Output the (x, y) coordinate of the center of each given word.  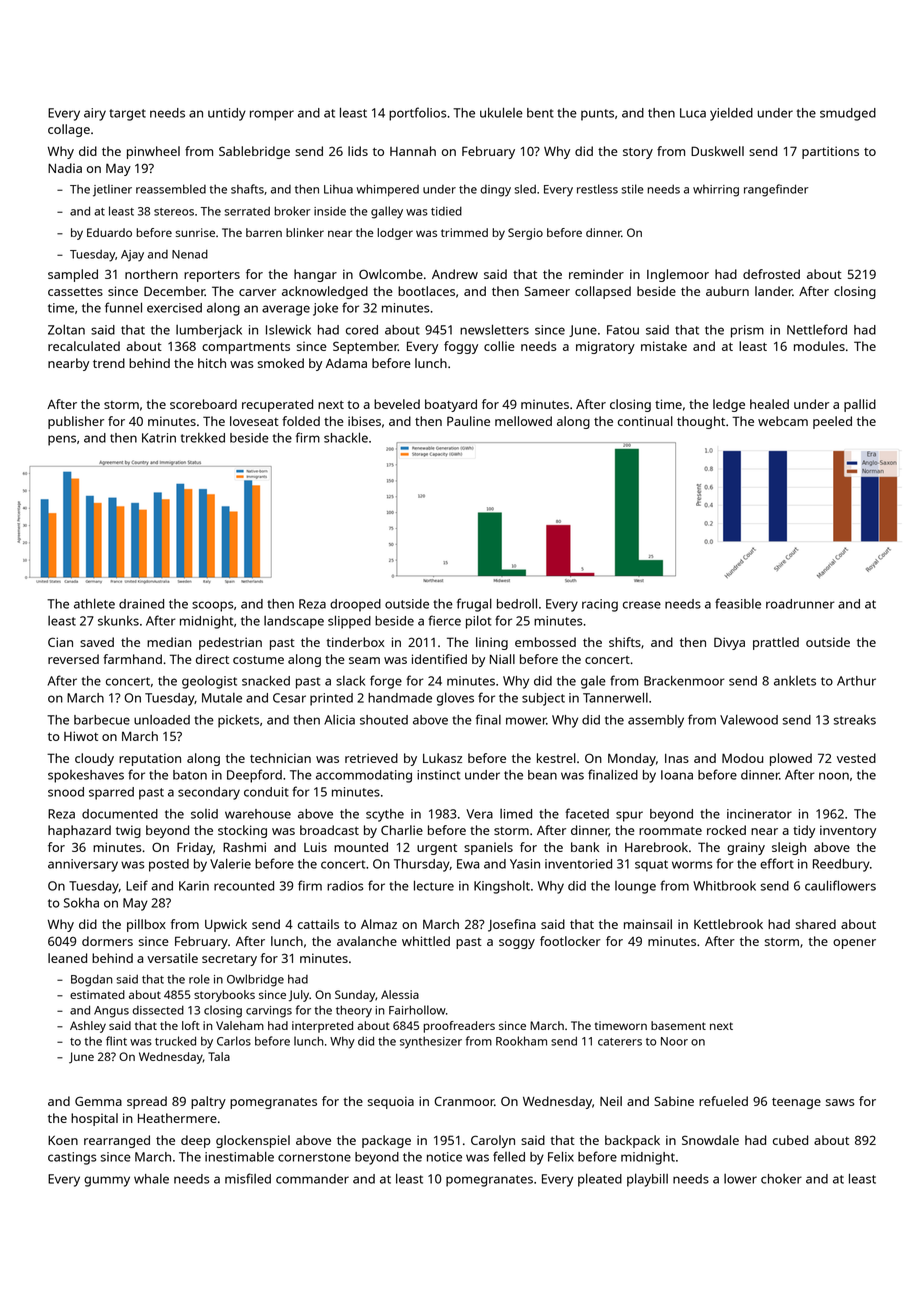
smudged (848, 114)
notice (444, 1157)
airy (95, 114)
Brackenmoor (684, 681)
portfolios (418, 114)
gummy (107, 1181)
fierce (444, 620)
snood (66, 792)
